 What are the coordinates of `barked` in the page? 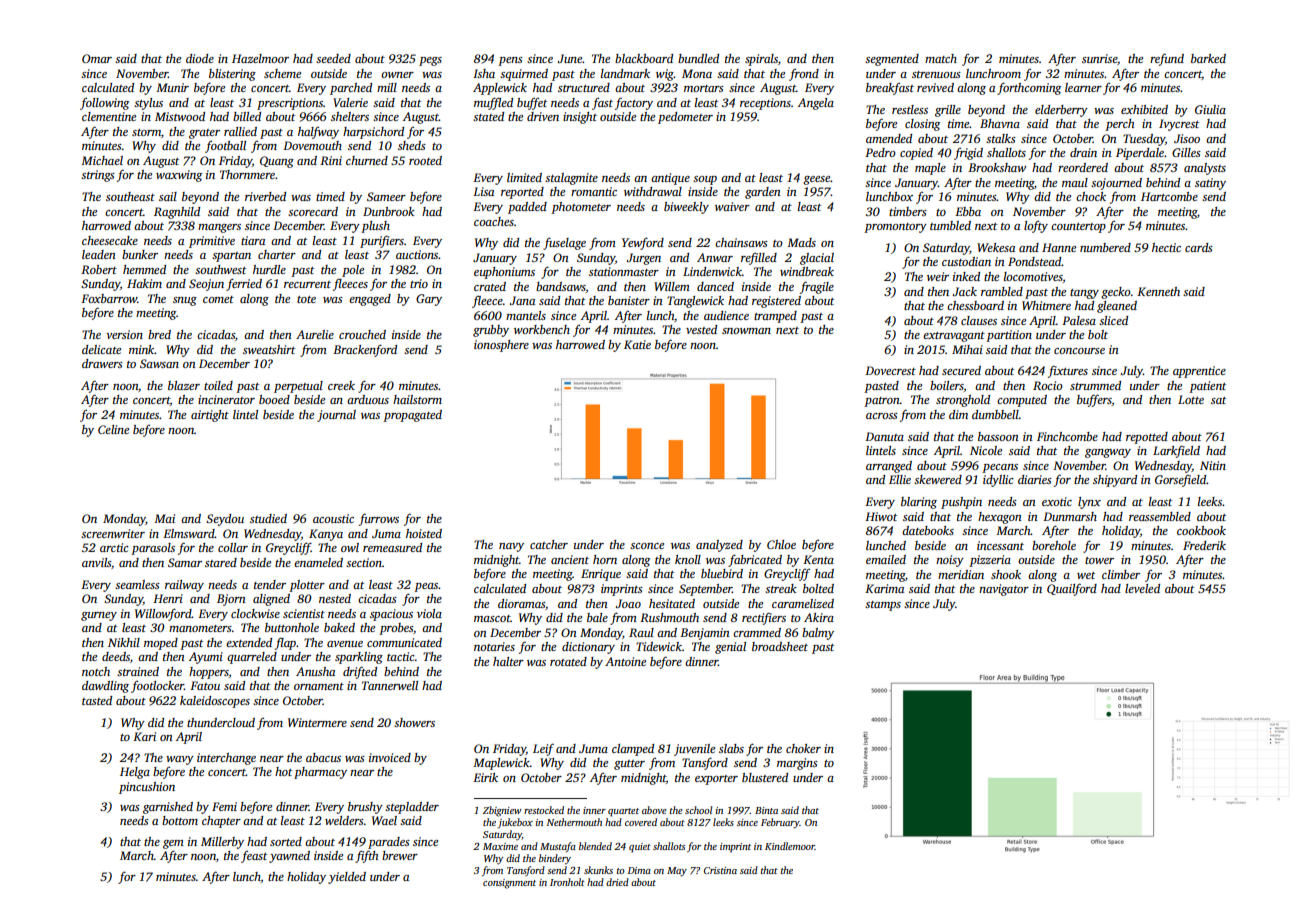 It's located at (1208, 58).
